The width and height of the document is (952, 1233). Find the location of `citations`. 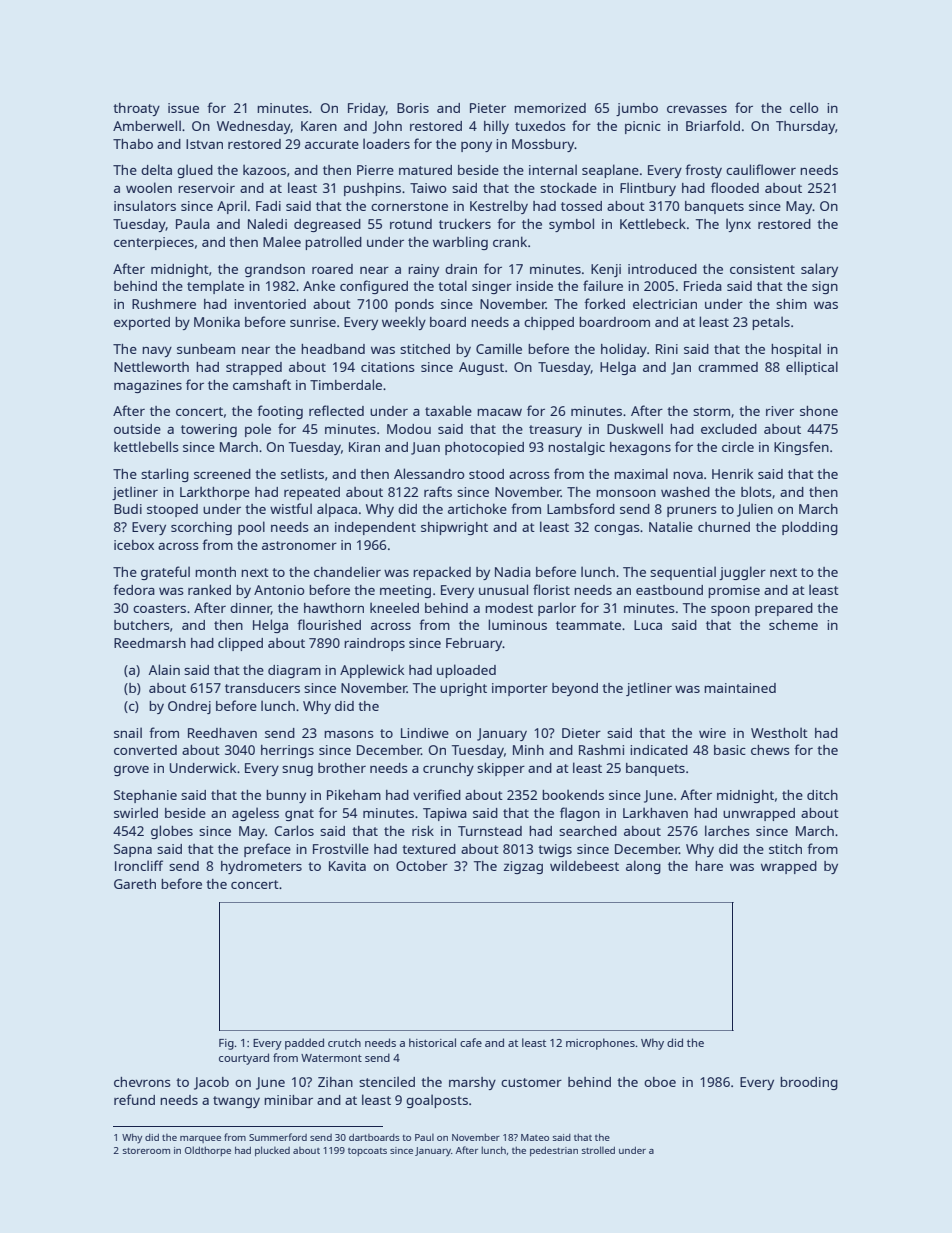

citations is located at coordinates (388, 367).
